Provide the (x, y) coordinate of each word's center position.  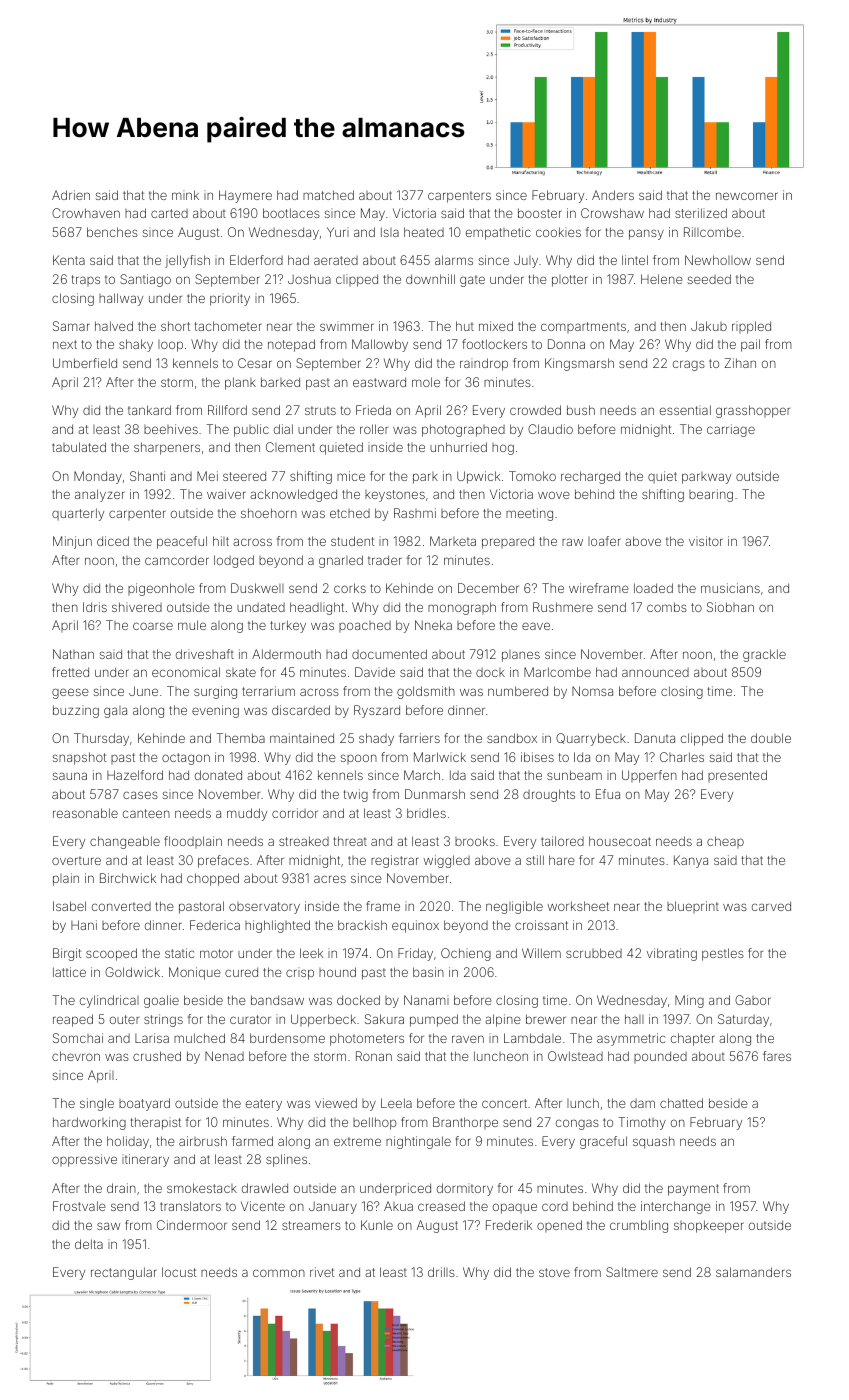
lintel (635, 260)
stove (554, 1272)
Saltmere (632, 1272)
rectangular (124, 1273)
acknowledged (293, 495)
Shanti (147, 476)
